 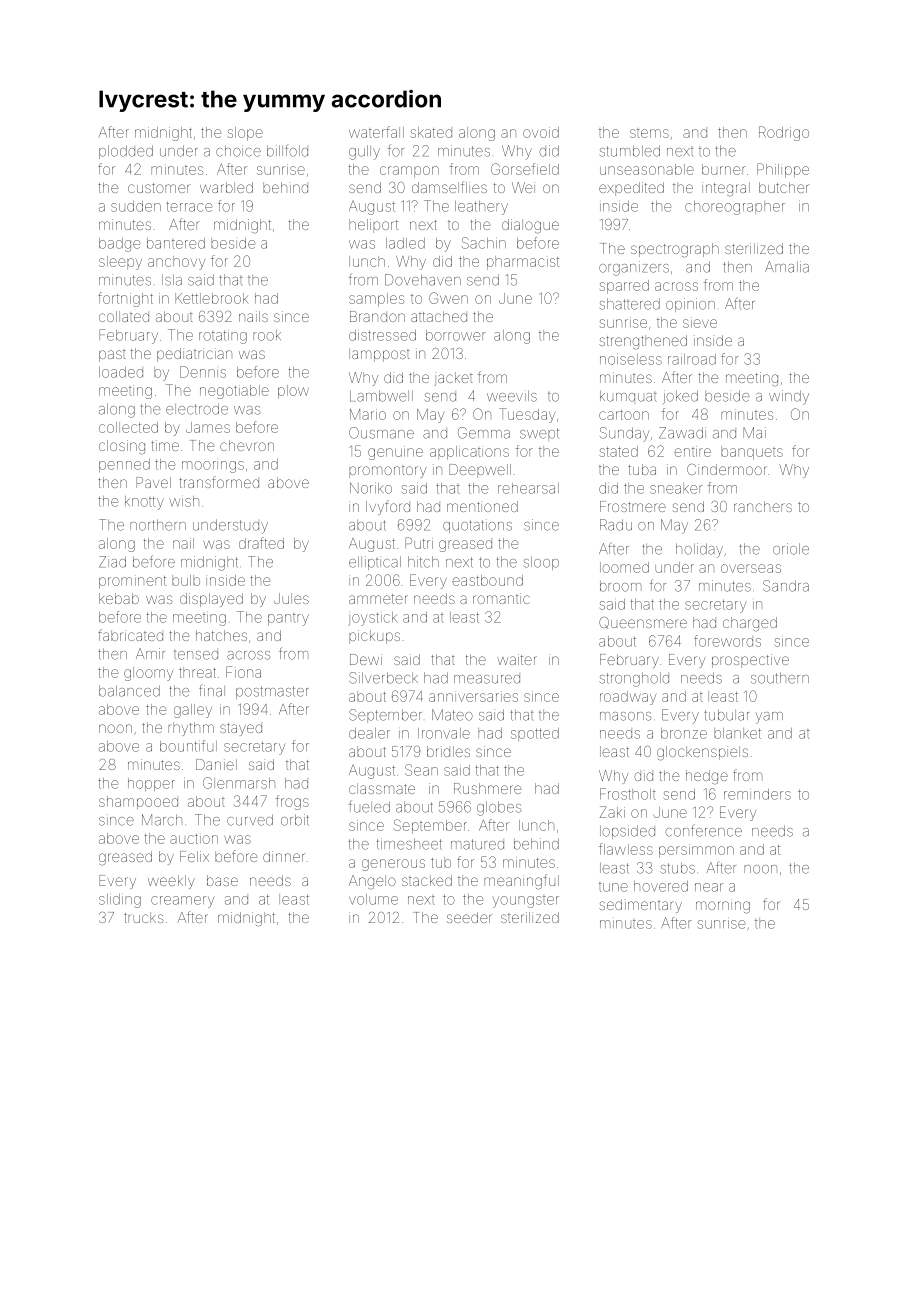 I want to click on ladled, so click(x=405, y=243).
